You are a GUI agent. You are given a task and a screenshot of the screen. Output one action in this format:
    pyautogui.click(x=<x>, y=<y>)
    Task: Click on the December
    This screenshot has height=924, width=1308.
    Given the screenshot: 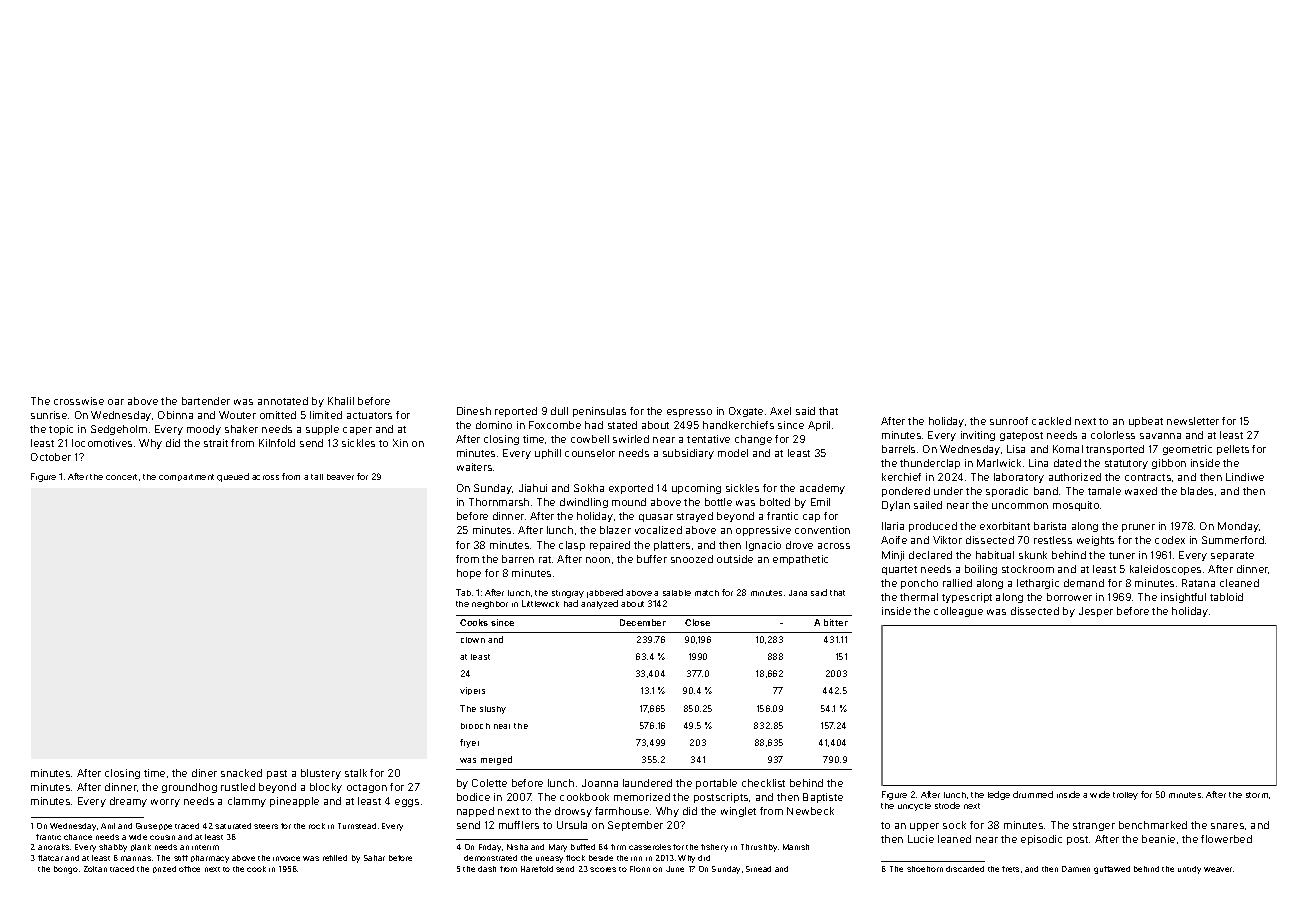 What is the action you would take?
    pyautogui.click(x=643, y=622)
